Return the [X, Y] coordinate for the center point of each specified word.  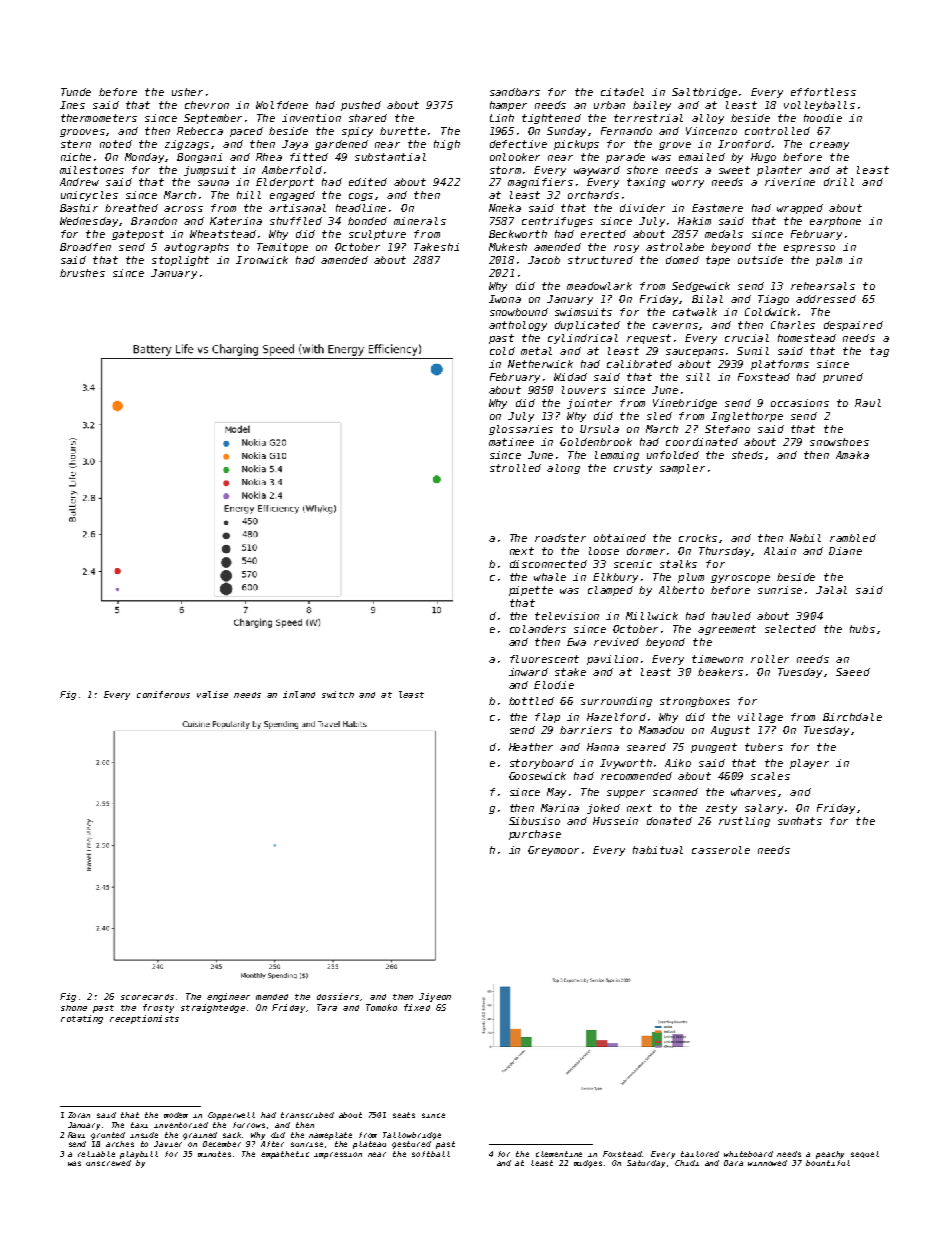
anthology [518, 326]
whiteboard [748, 1154]
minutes [214, 1154]
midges [588, 1164]
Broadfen [85, 247]
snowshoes [839, 442]
